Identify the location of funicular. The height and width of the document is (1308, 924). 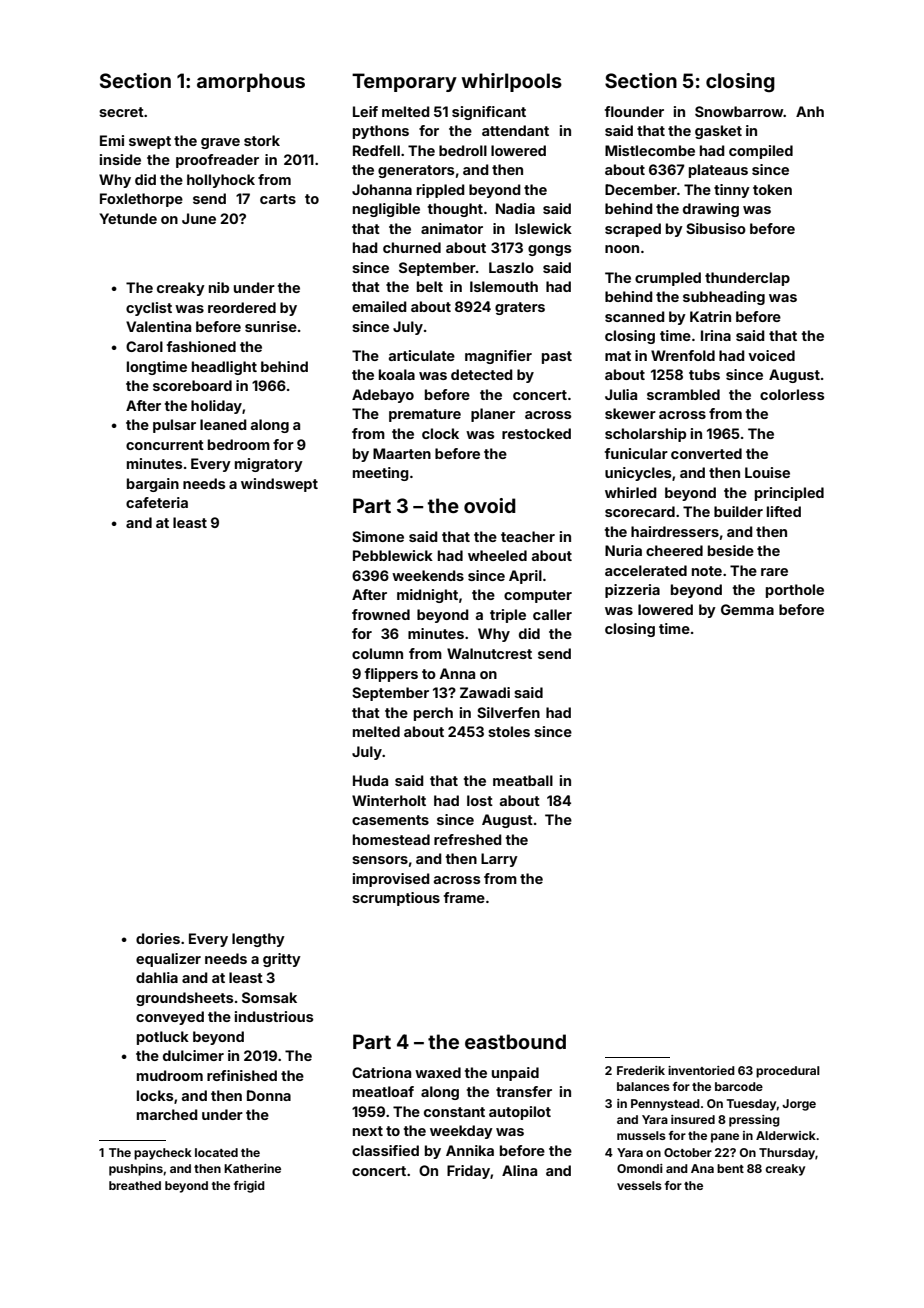
(636, 453).
